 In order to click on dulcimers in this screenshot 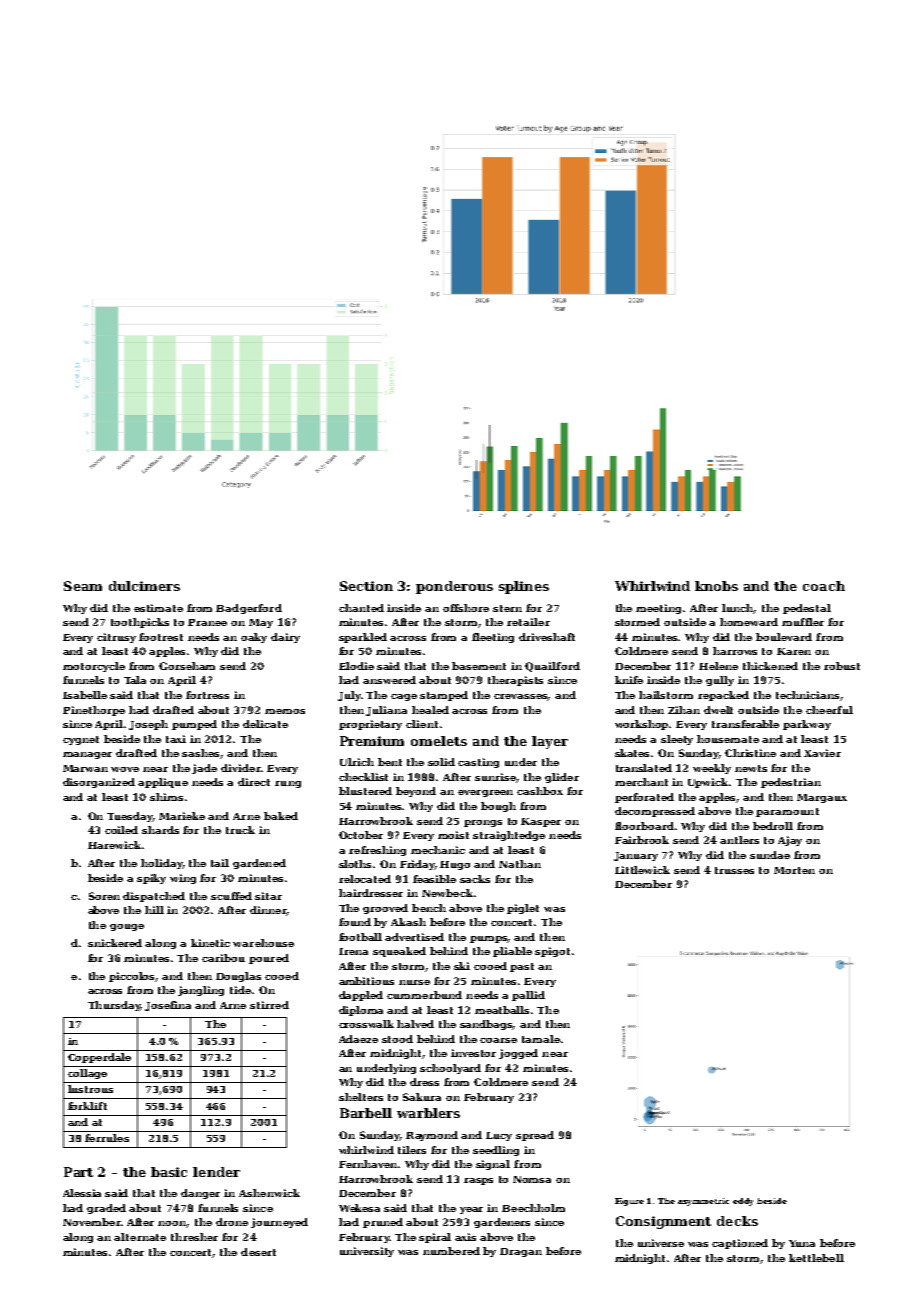, I will do `click(144, 586)`.
